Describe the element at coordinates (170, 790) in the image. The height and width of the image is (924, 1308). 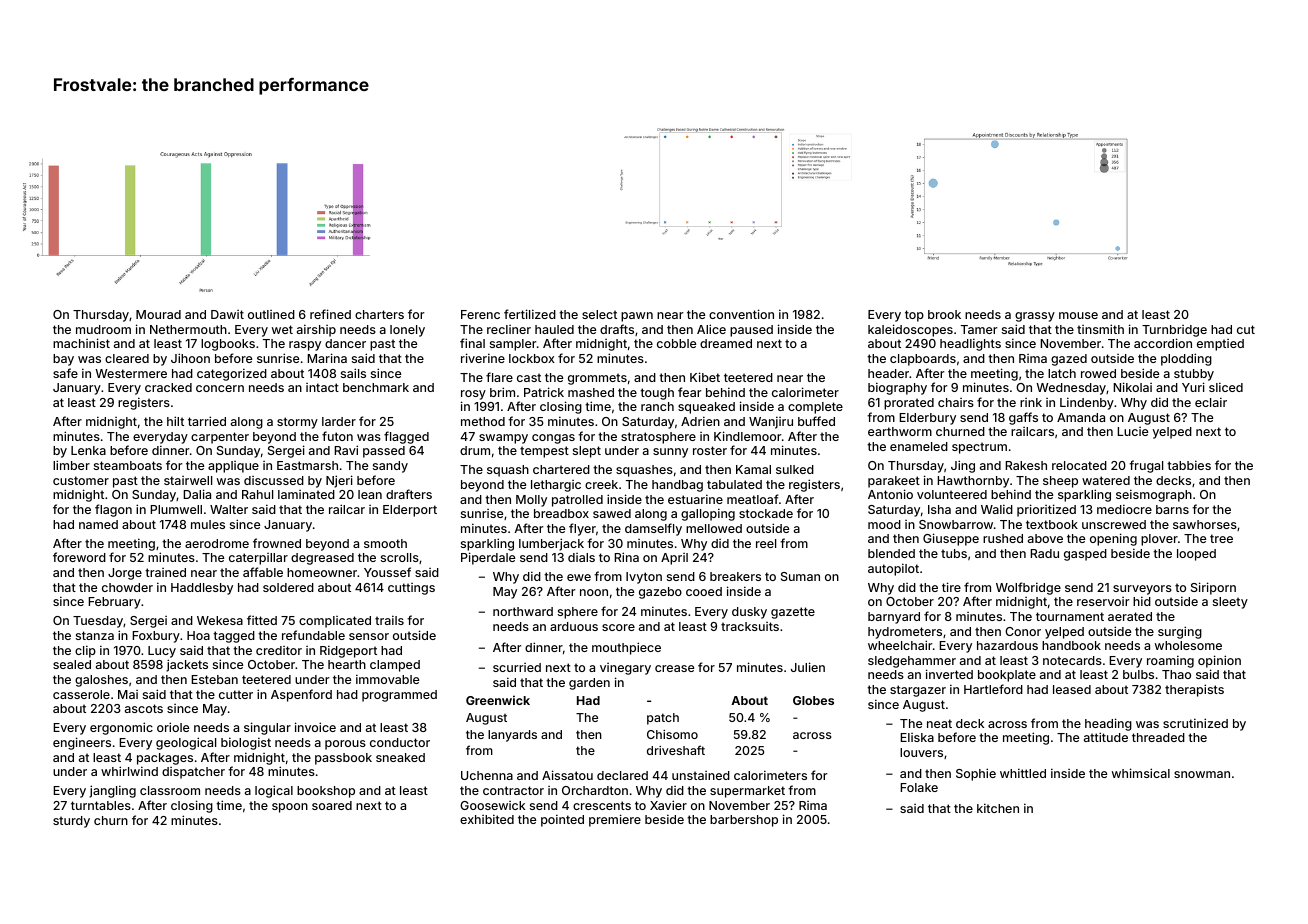
I see `classroom` at that location.
